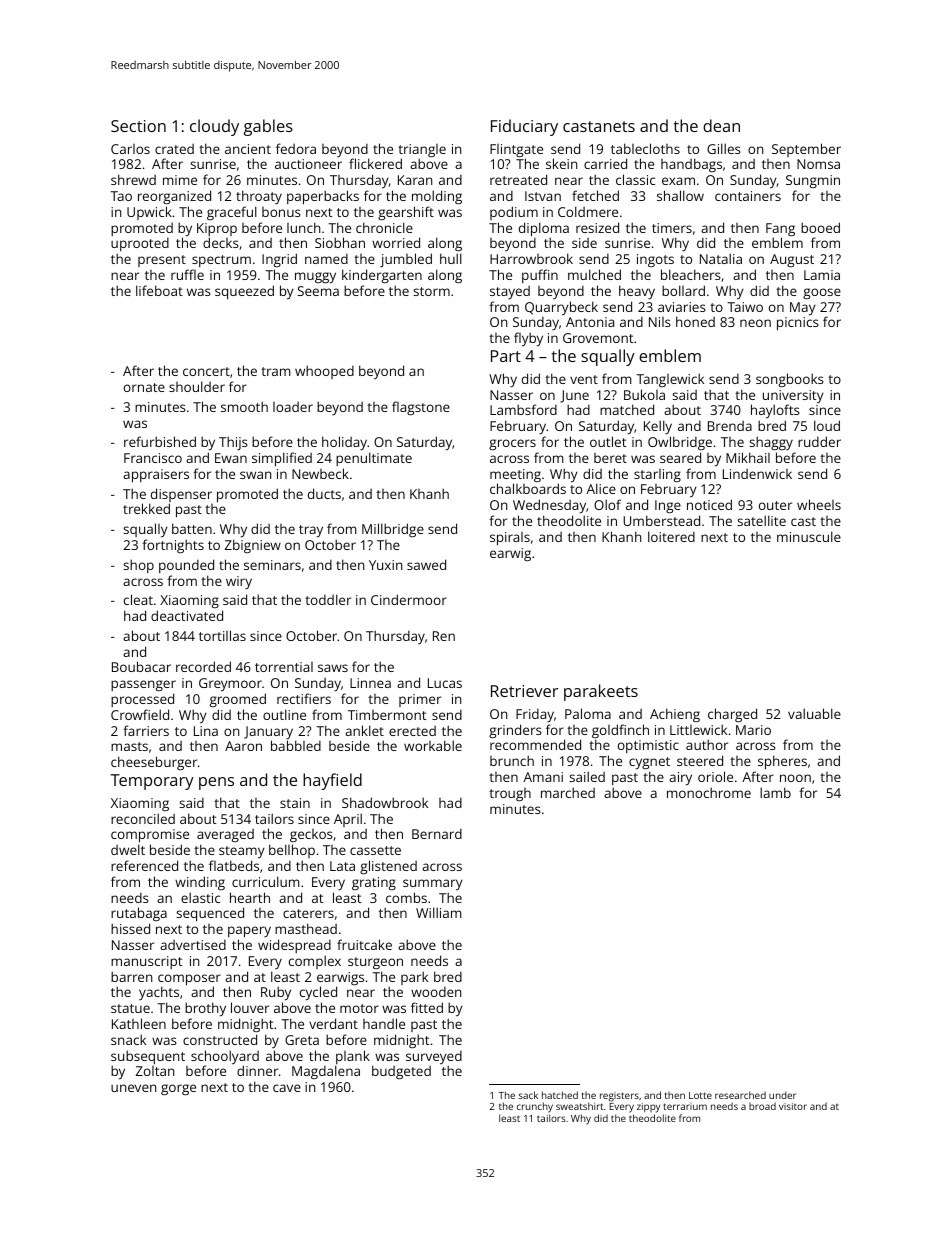  What do you see at coordinates (524, 127) in the document?
I see `Fiduciary` at bounding box center [524, 127].
